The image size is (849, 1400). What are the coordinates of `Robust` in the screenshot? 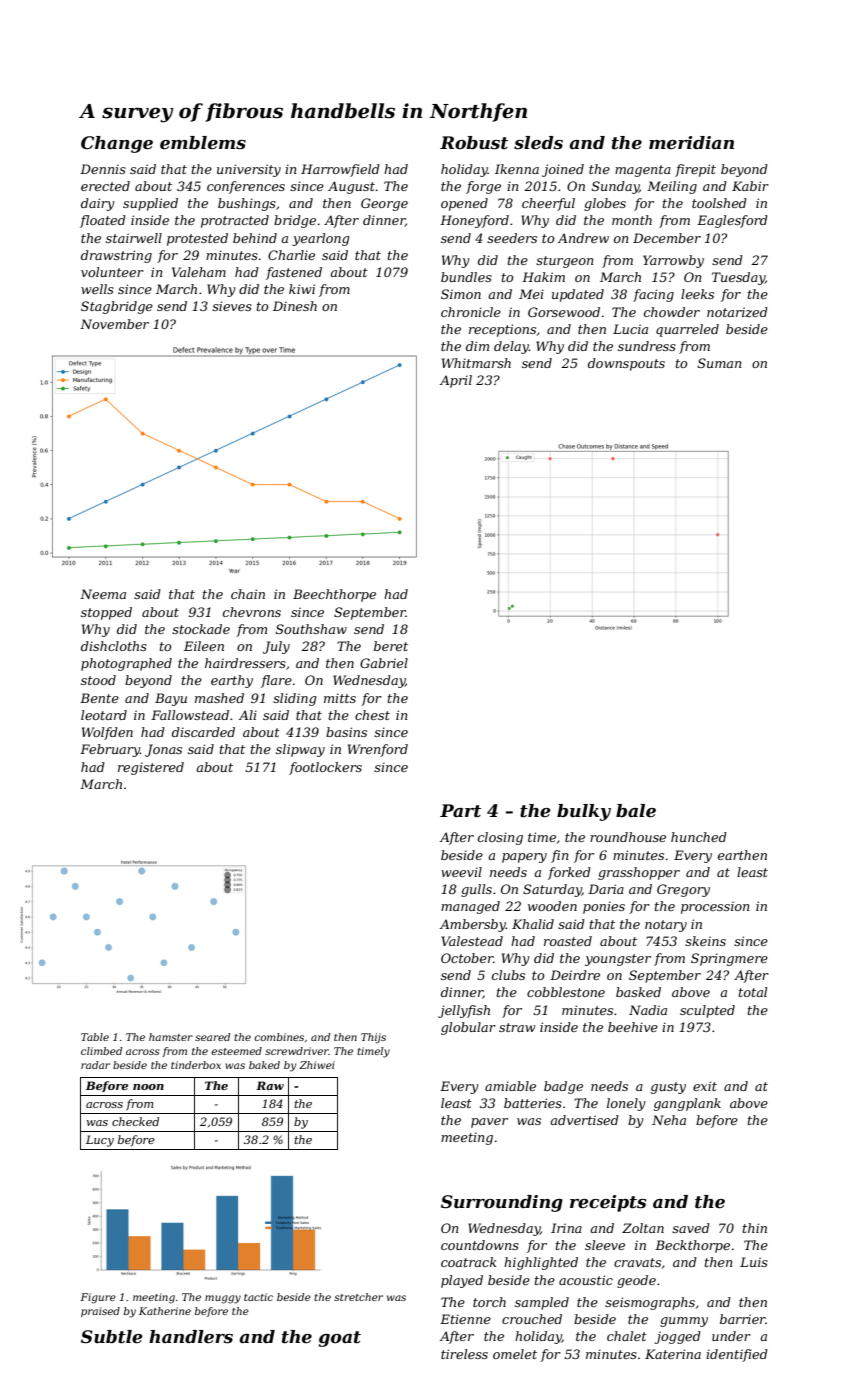 It's located at (474, 143).
